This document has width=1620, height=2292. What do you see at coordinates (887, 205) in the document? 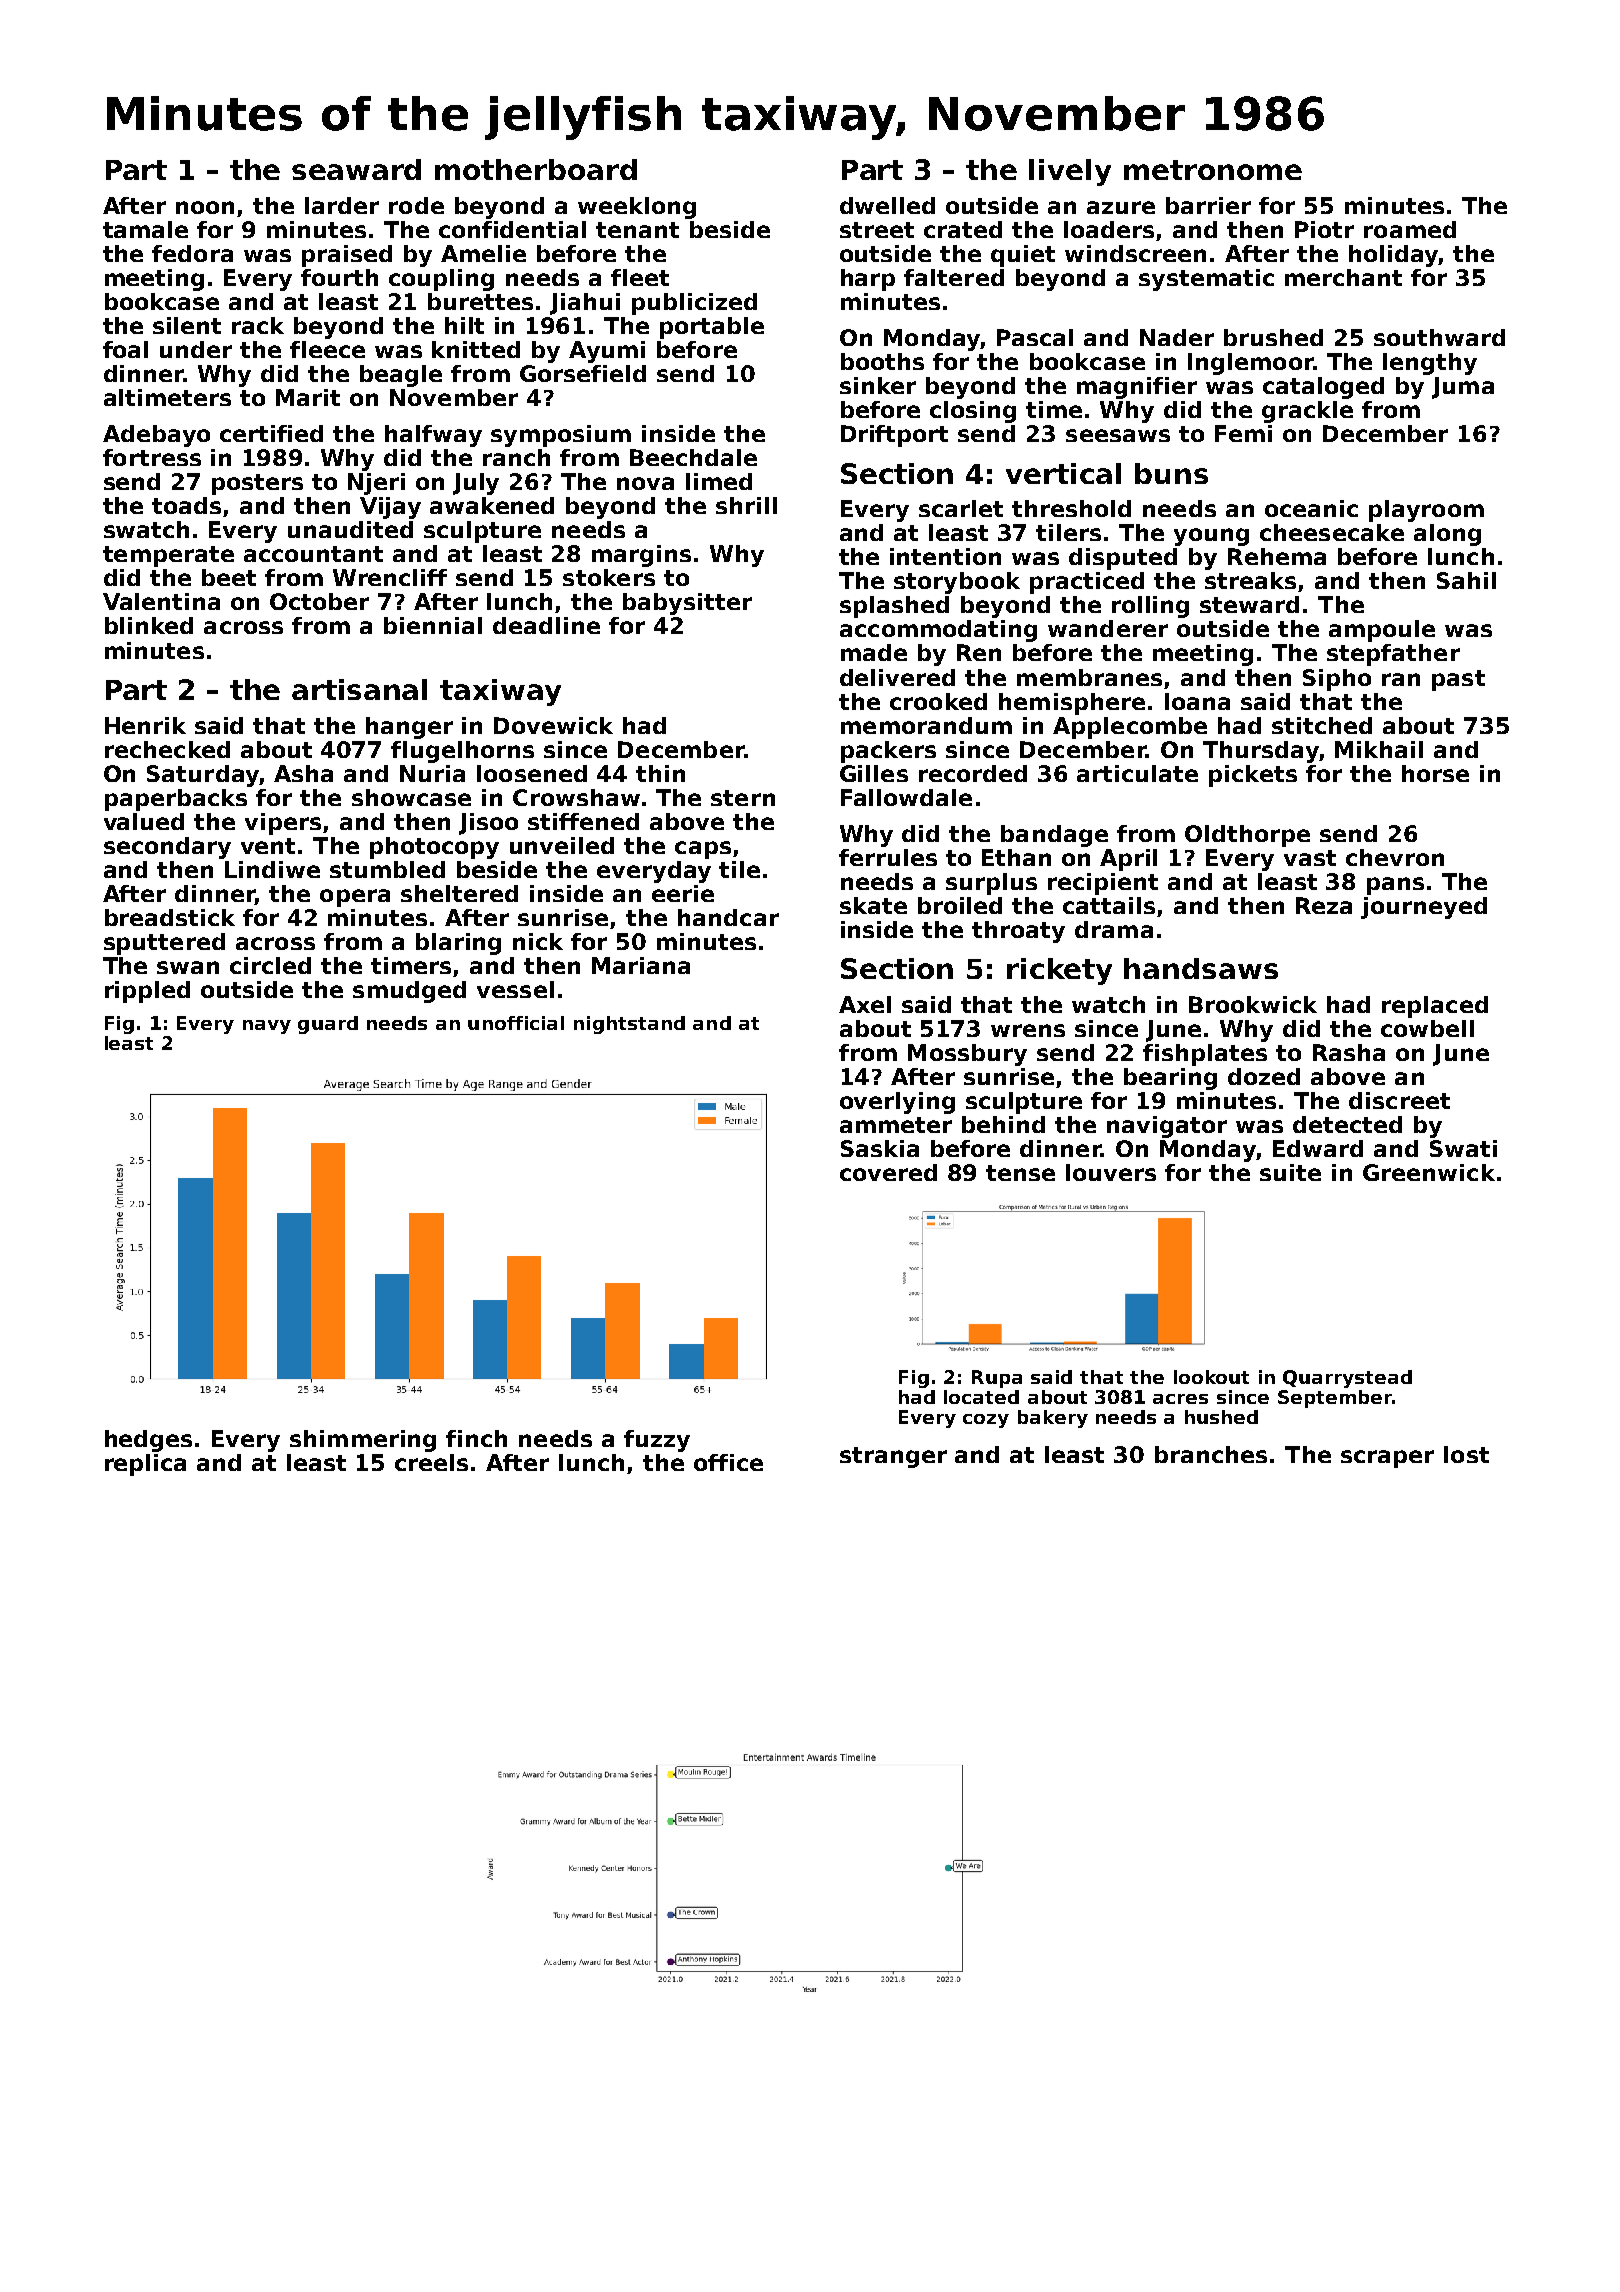
I see `dwelled` at bounding box center [887, 205].
